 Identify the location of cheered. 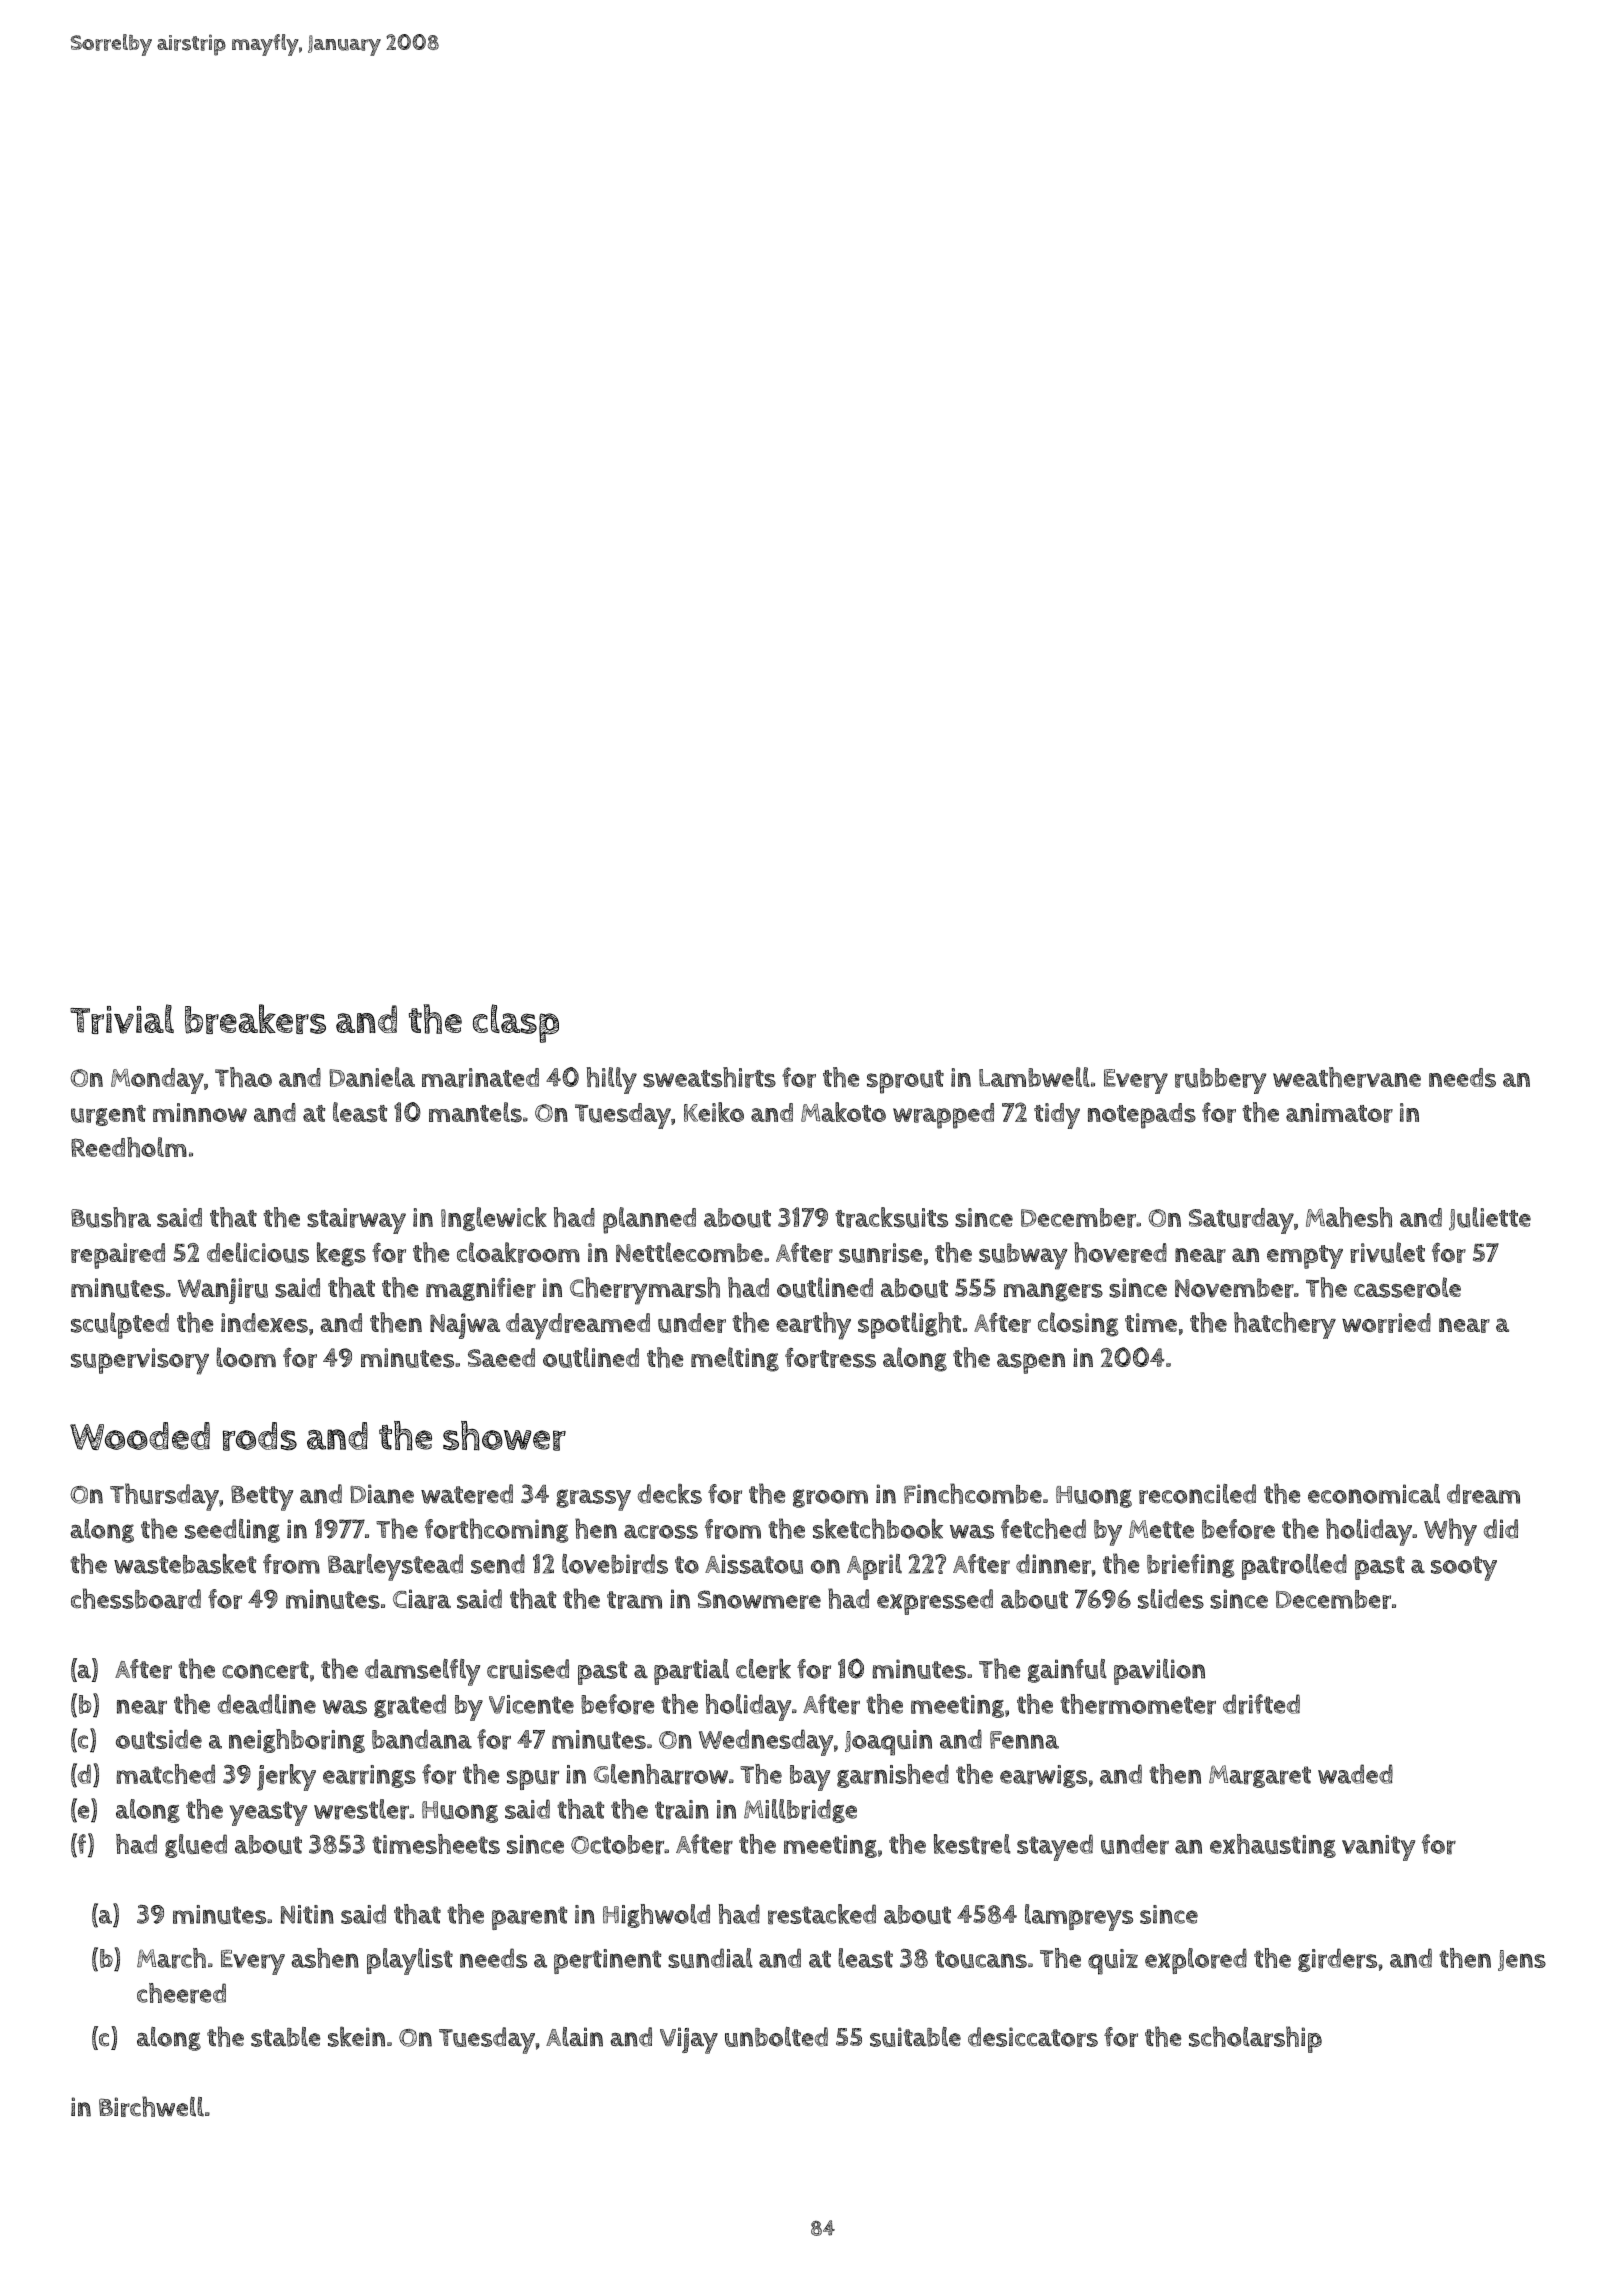
(181, 1993).
